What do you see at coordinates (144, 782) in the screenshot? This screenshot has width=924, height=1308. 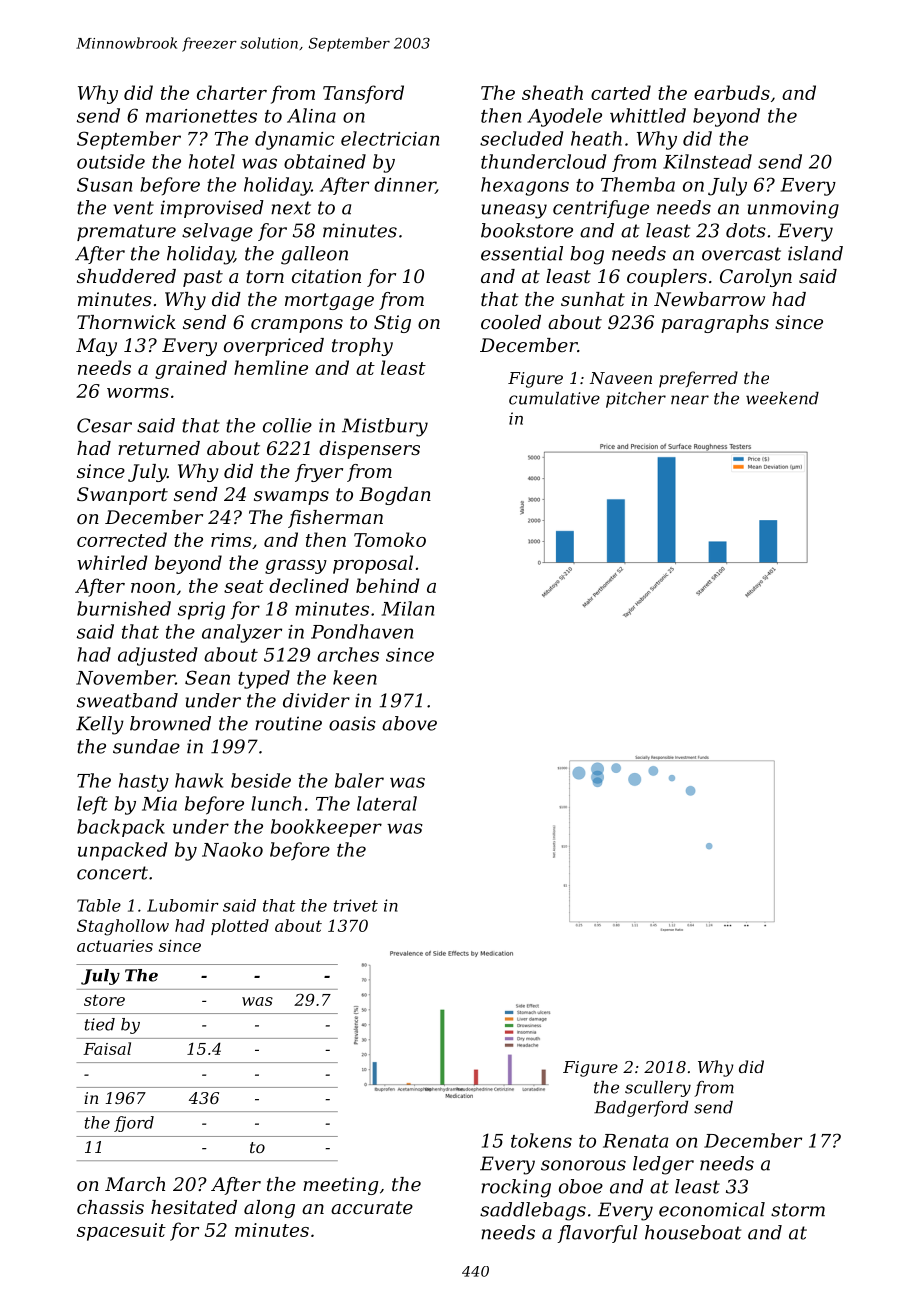 I see `hasty` at bounding box center [144, 782].
